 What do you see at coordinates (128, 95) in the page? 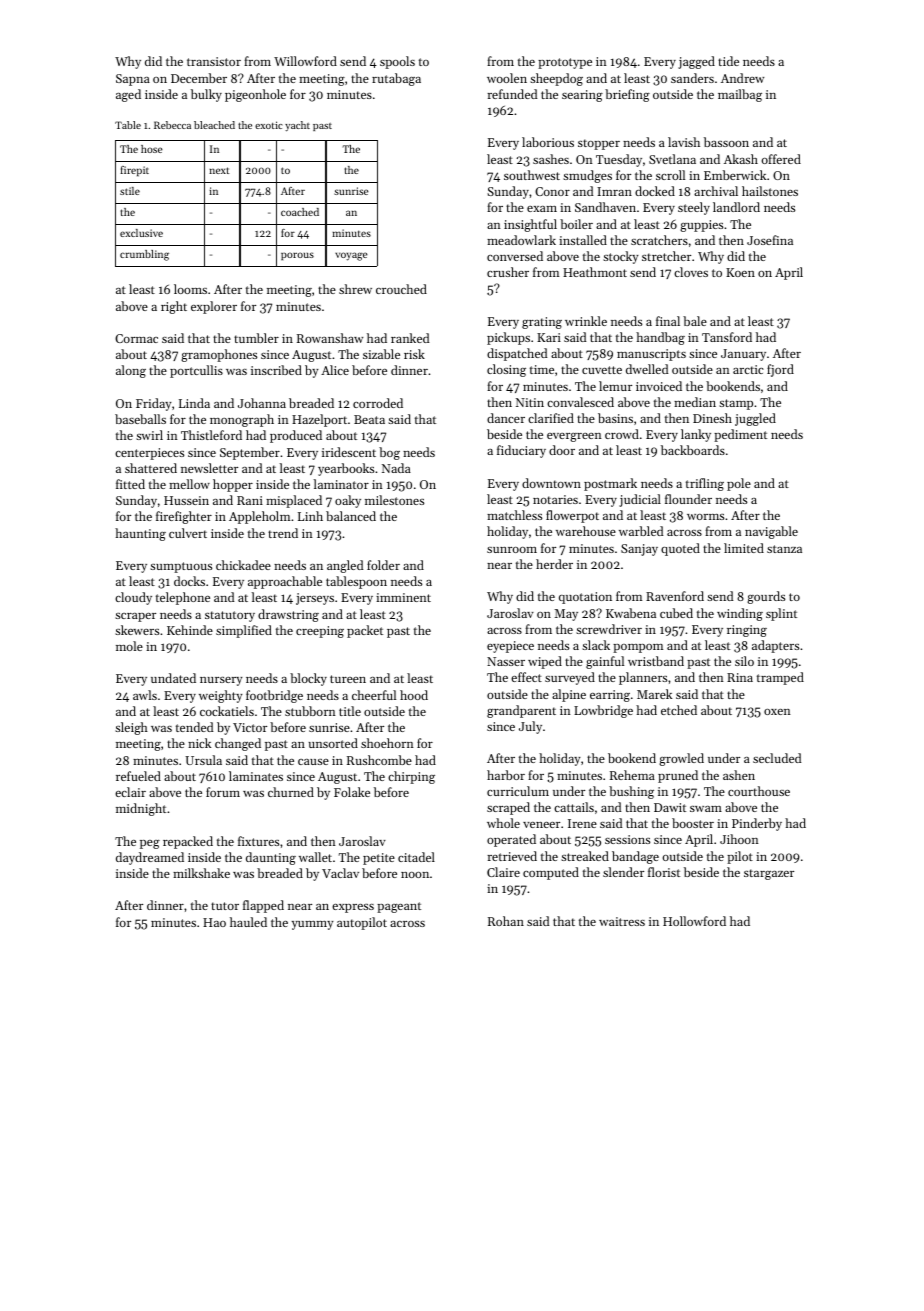
I see `aged` at bounding box center [128, 95].
